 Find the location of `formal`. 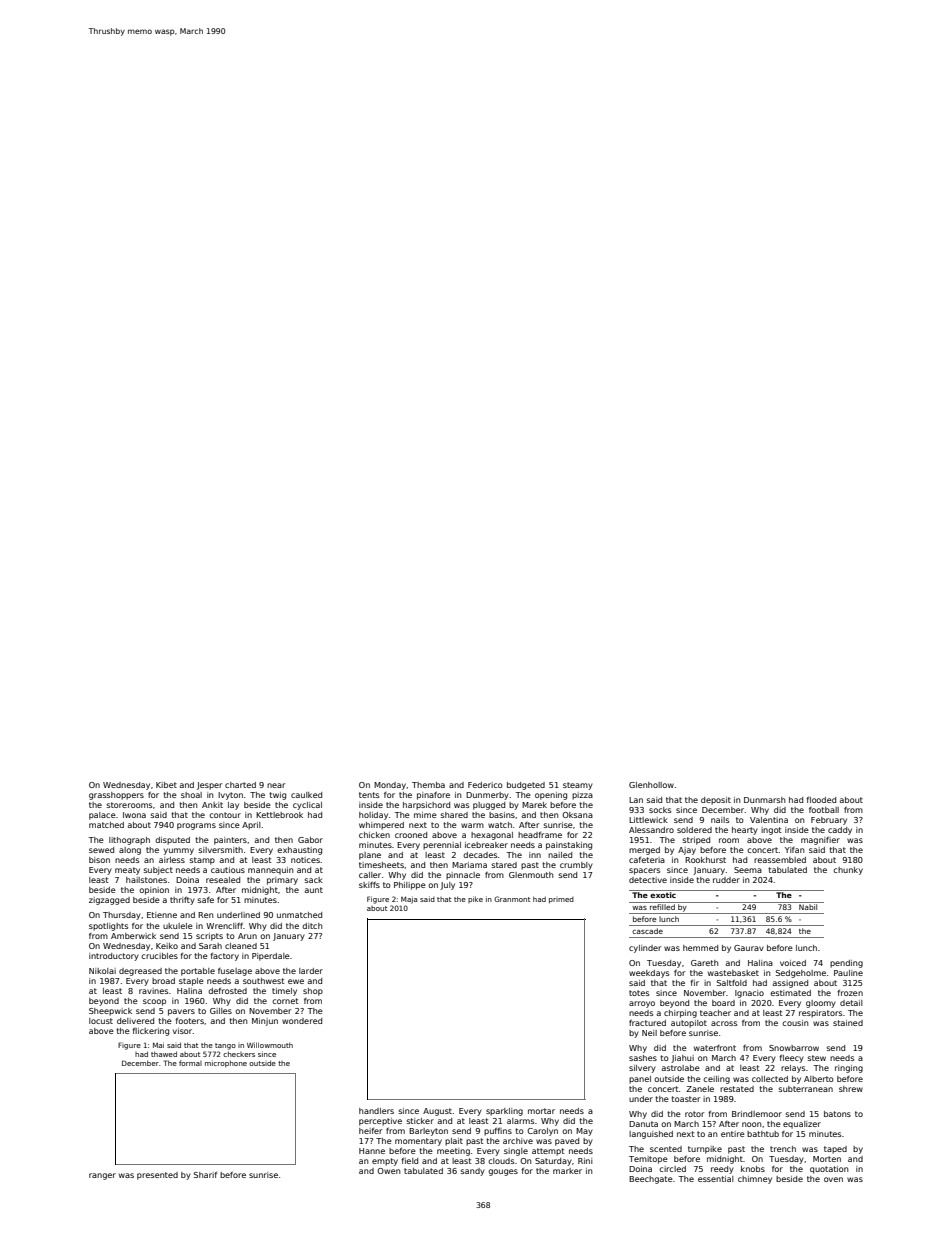

formal is located at coordinates (190, 1063).
